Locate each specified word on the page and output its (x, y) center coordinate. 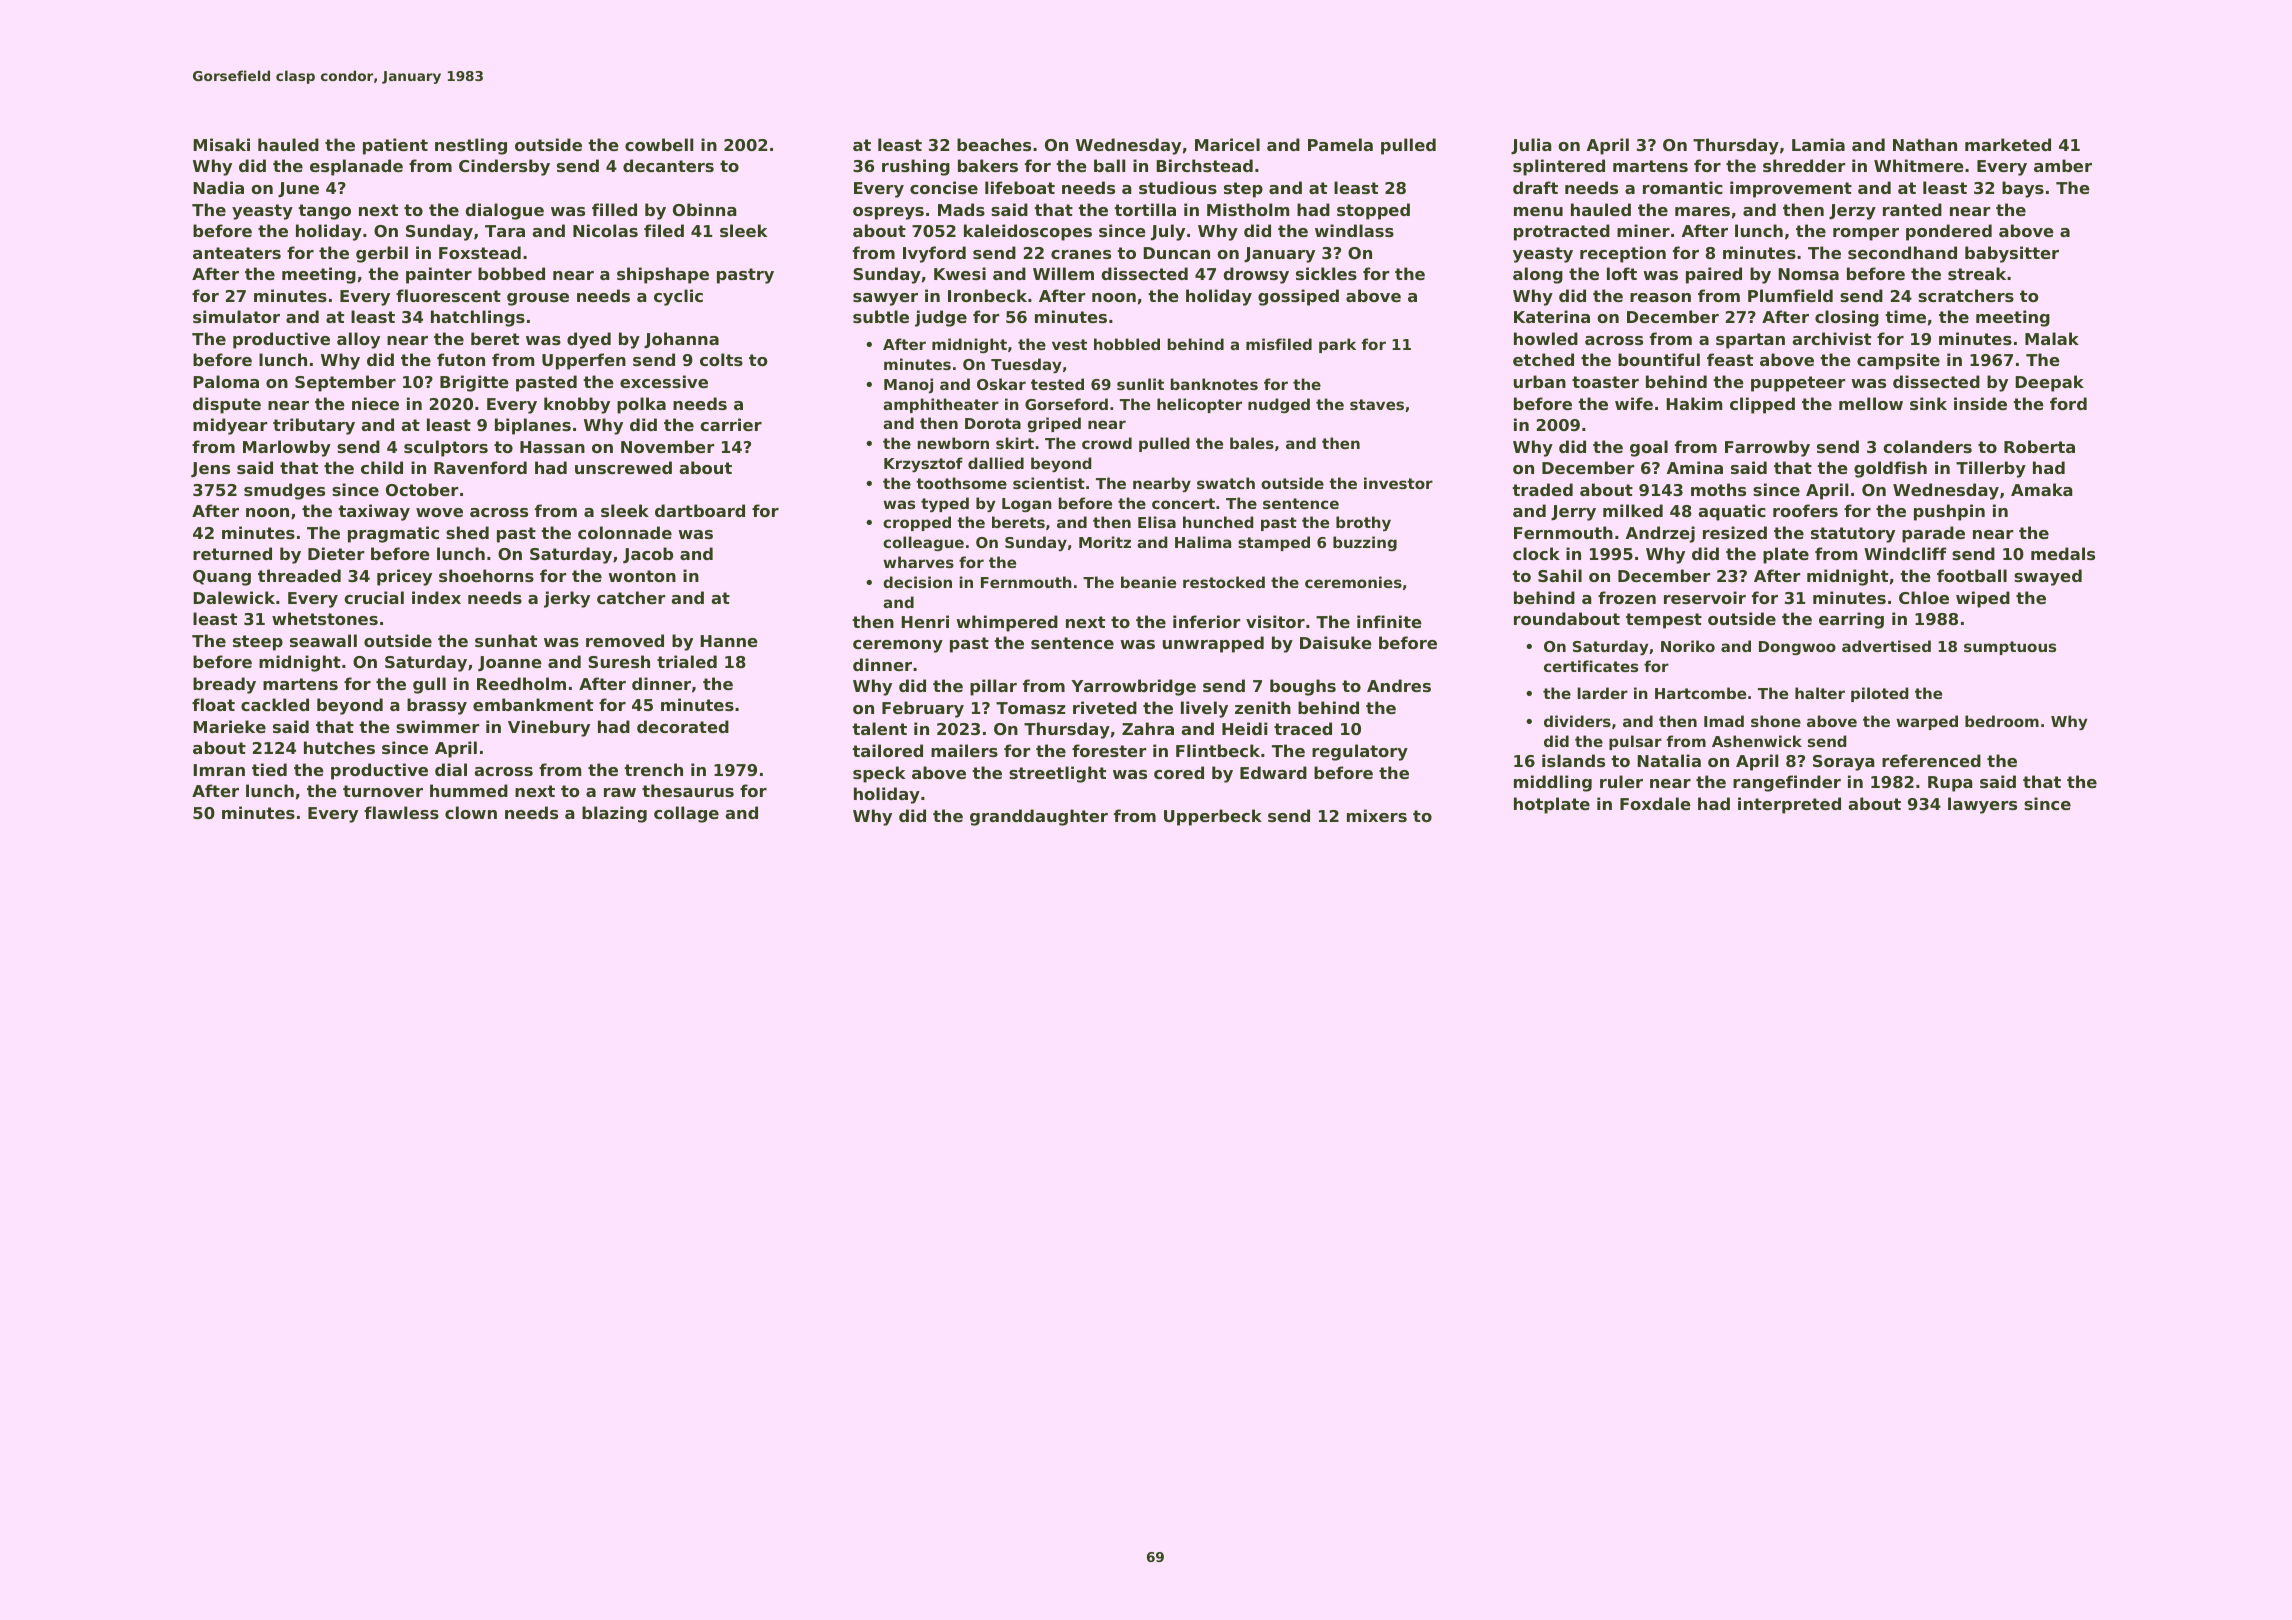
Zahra (1148, 728)
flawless (401, 812)
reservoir (1705, 597)
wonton (642, 576)
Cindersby (504, 167)
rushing (916, 167)
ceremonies (1353, 582)
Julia (1531, 146)
